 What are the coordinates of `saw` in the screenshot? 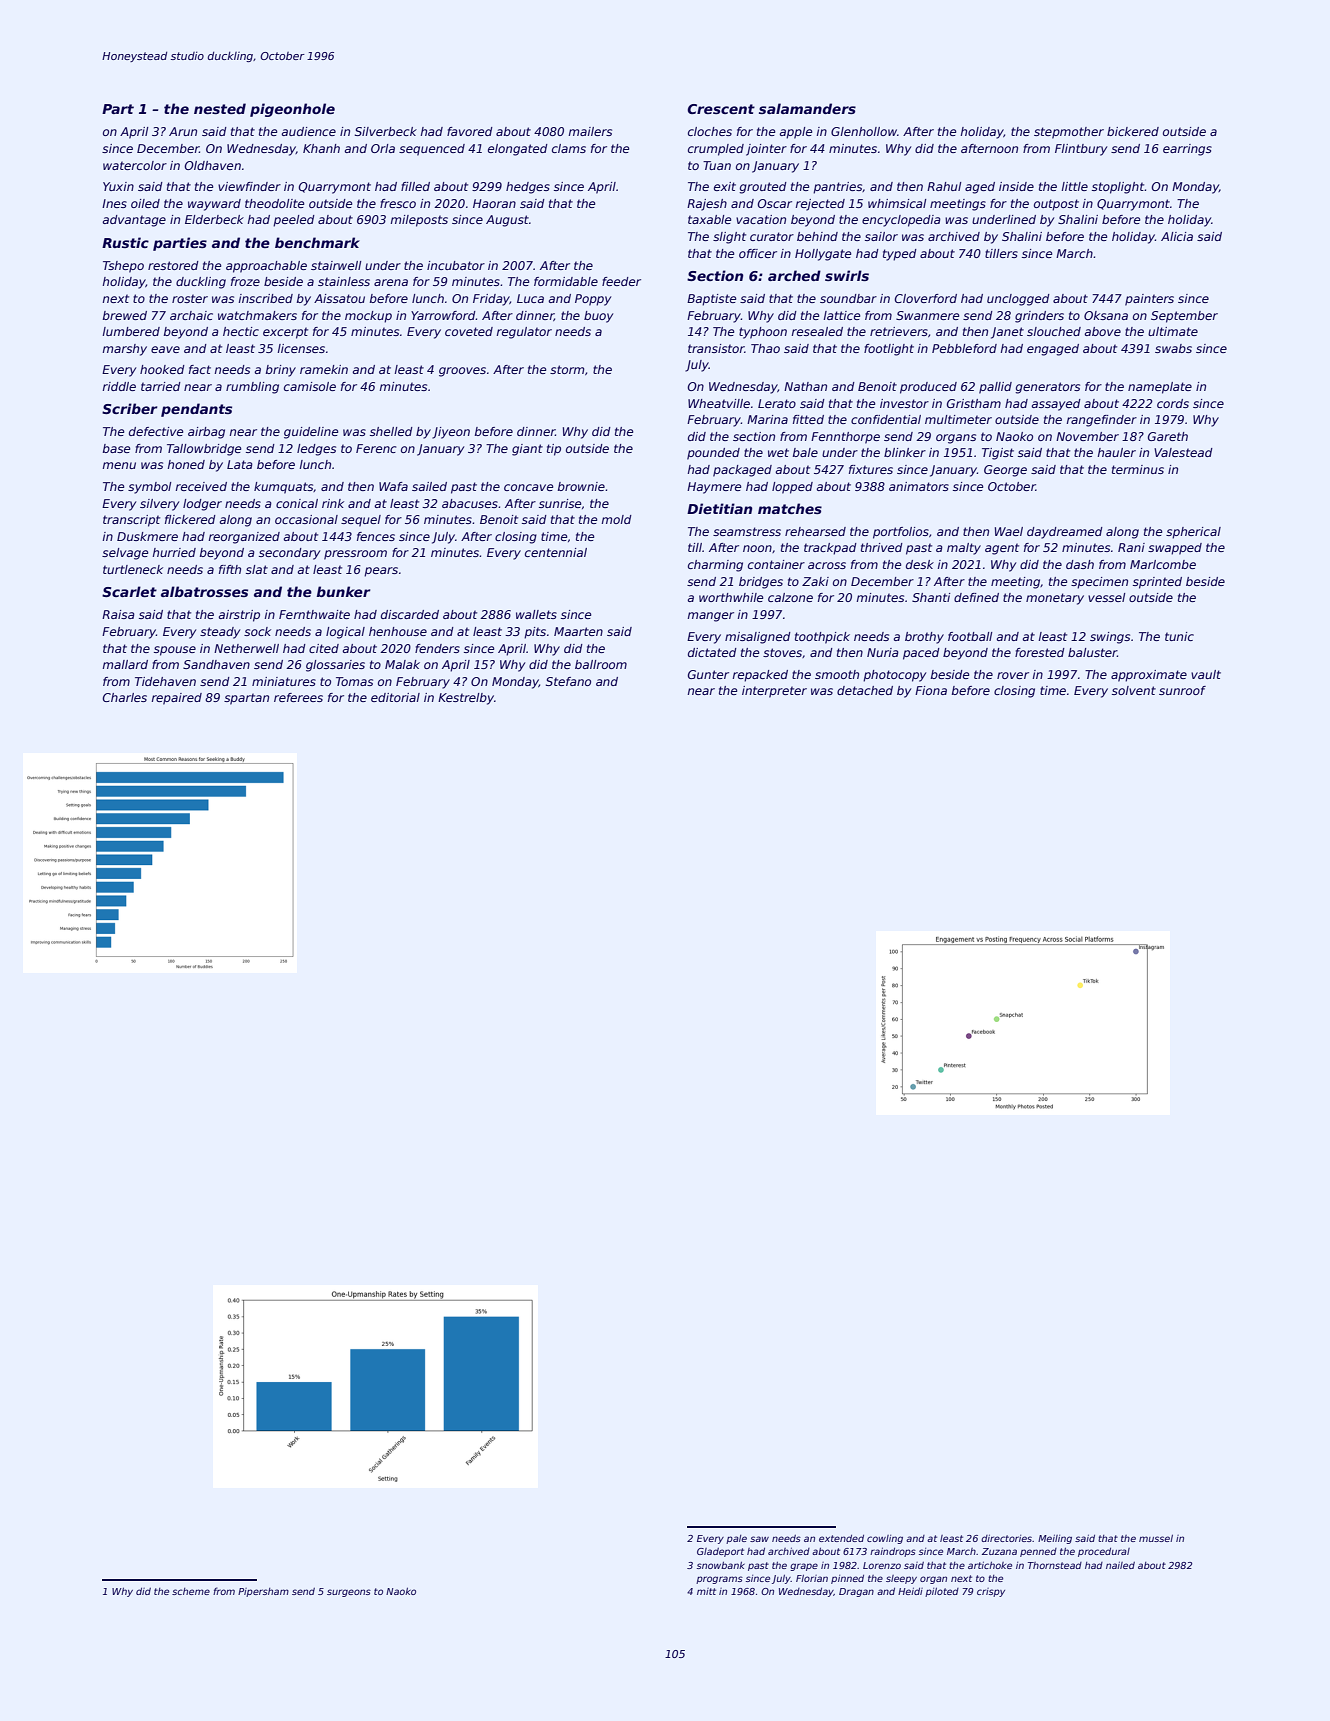 It's located at (759, 1539).
